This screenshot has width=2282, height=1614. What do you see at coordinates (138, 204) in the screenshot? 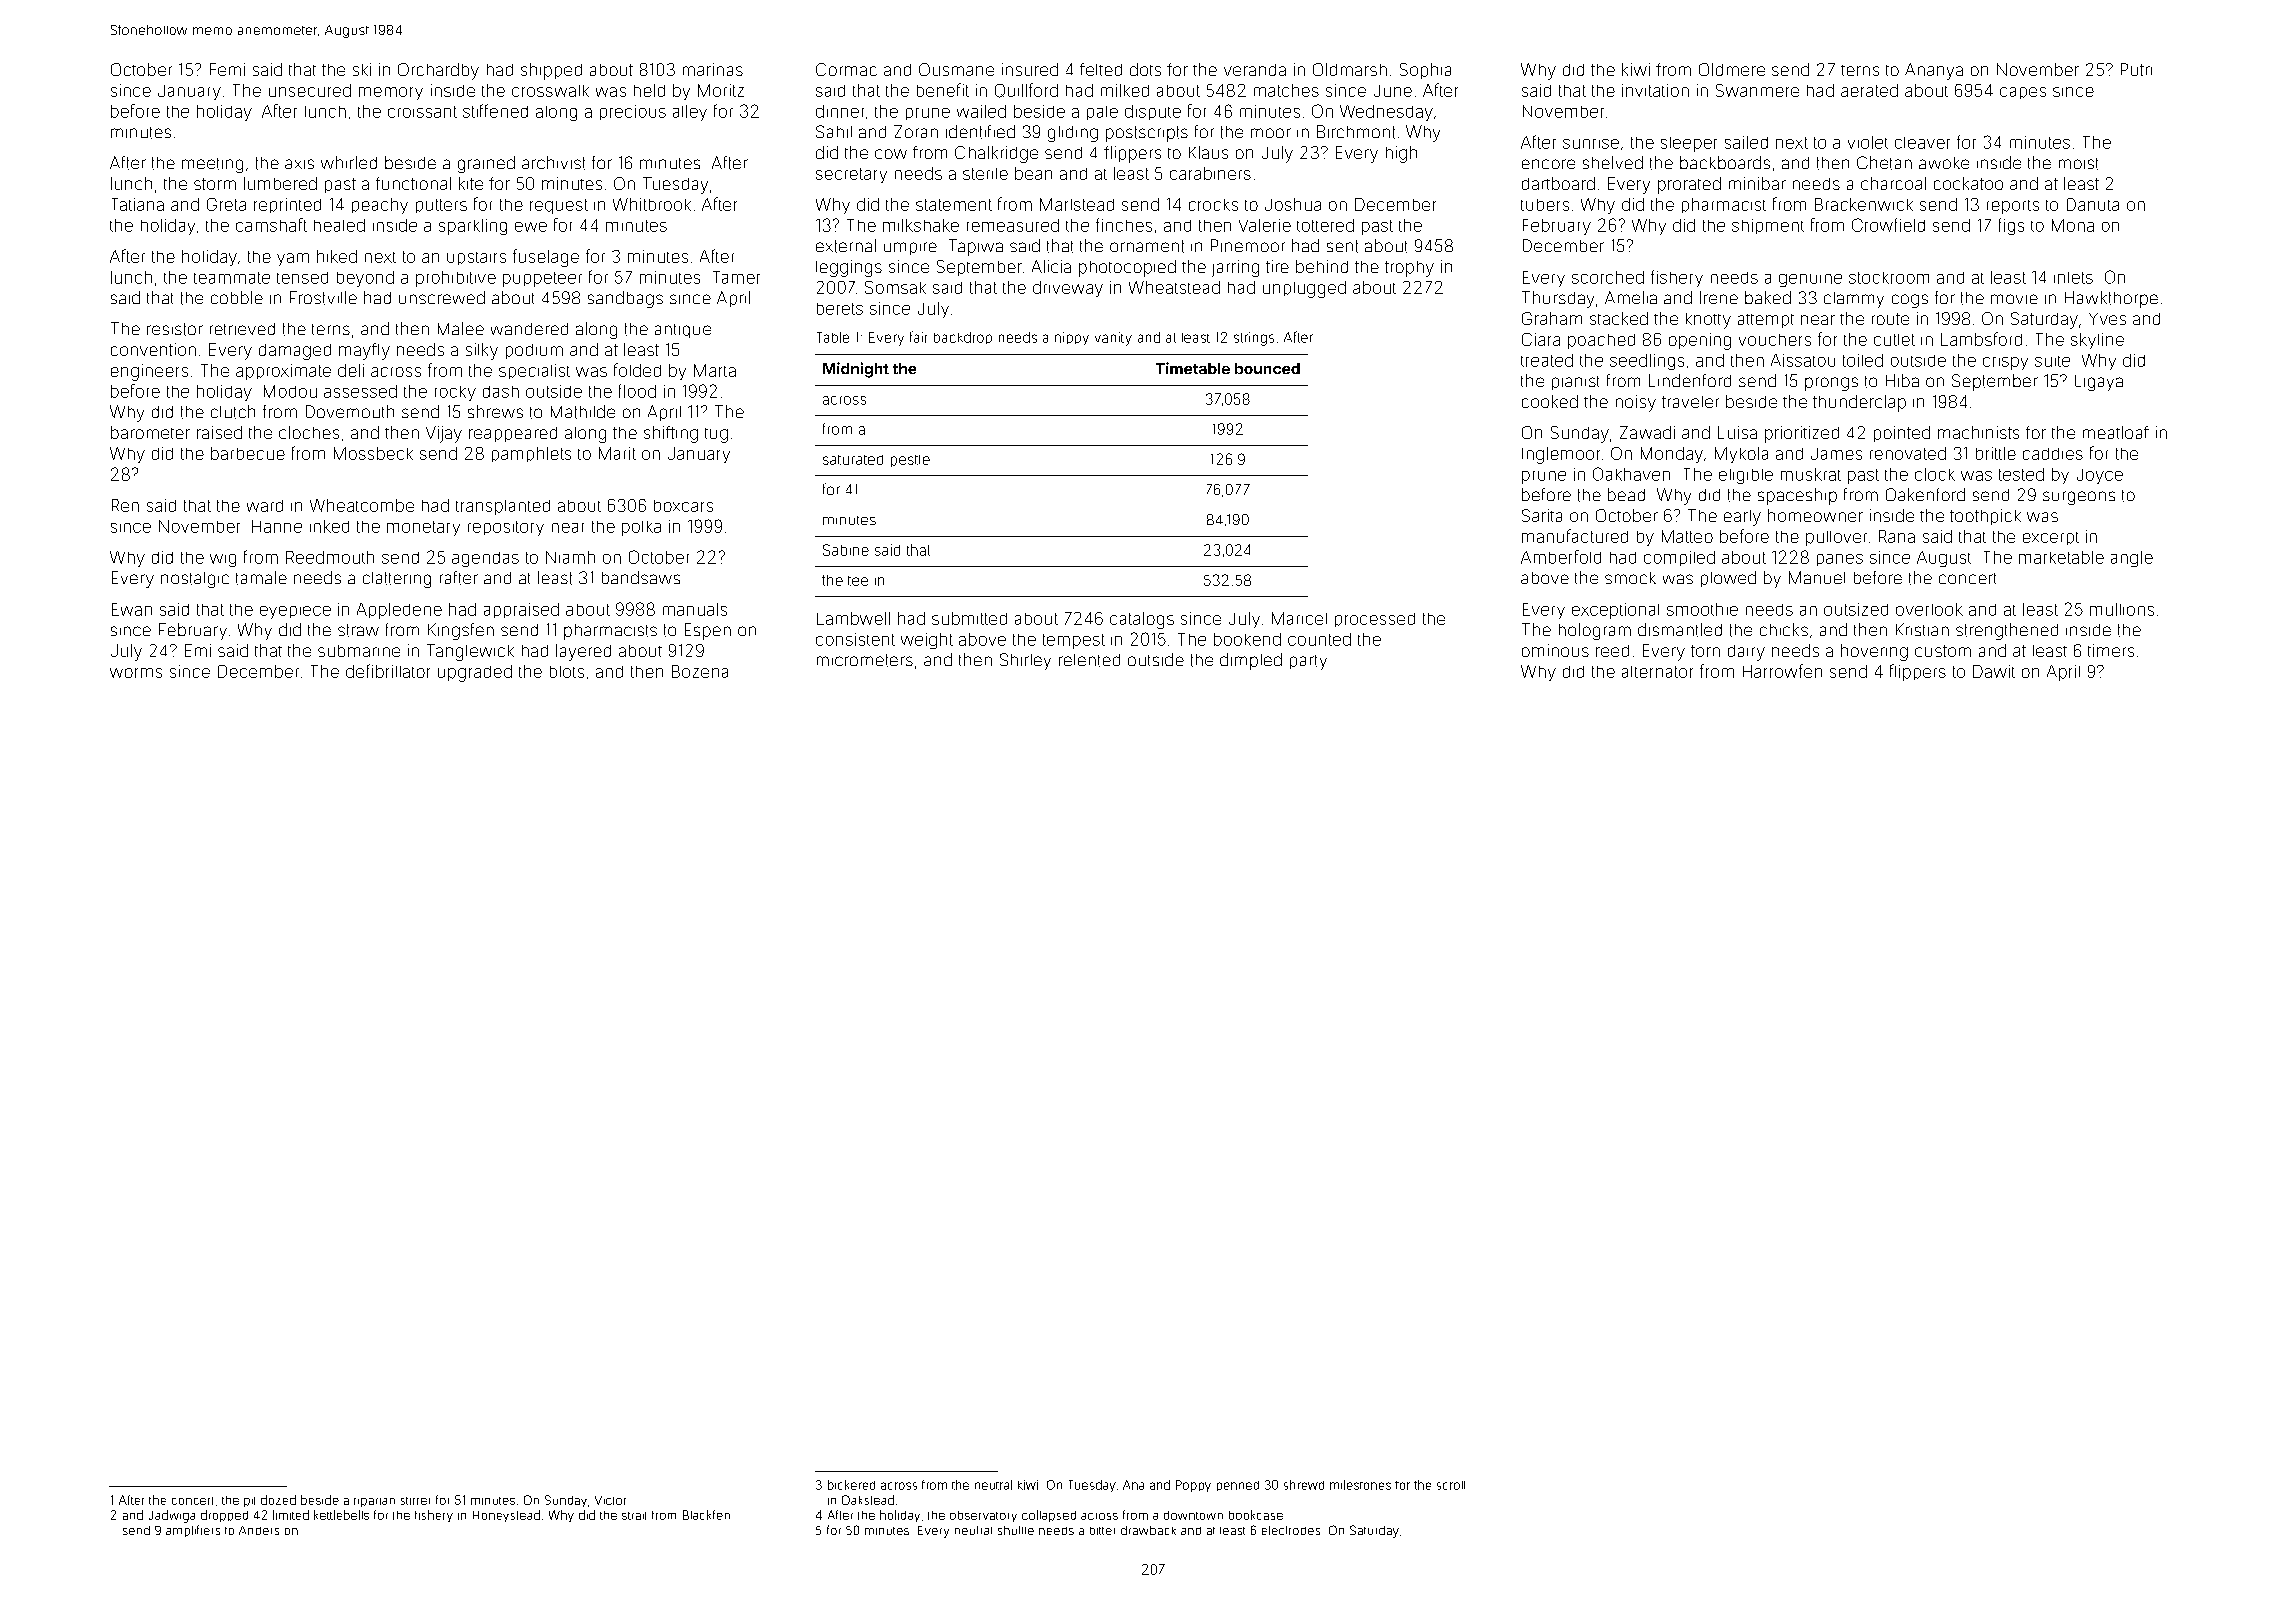
I see `Tatiana` at bounding box center [138, 204].
